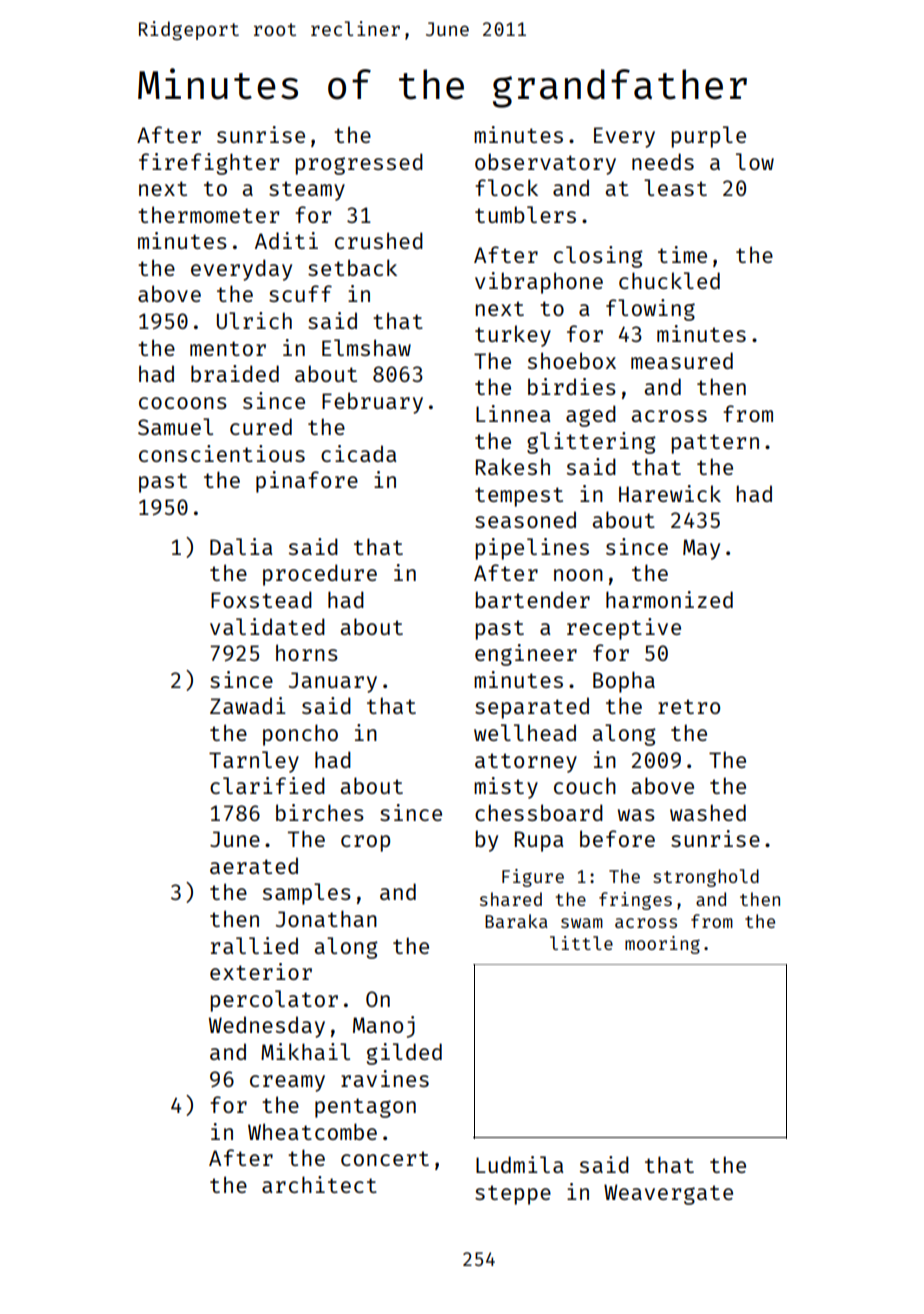 Image resolution: width=924 pixels, height=1314 pixels. What do you see at coordinates (208, 214) in the document?
I see `thermometer` at bounding box center [208, 214].
